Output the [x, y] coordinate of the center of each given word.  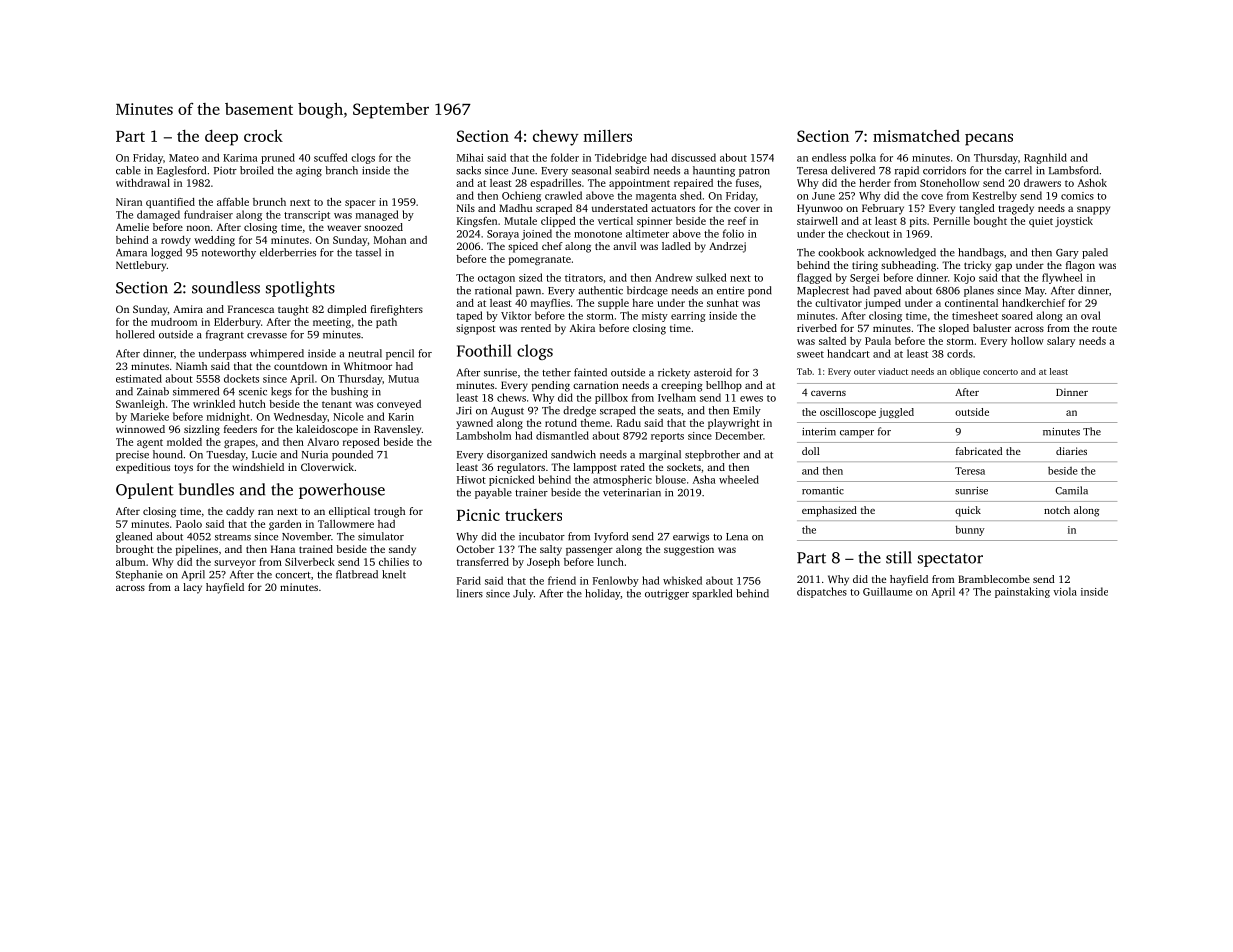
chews [511, 397]
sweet [810, 354]
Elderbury [237, 323]
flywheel [1062, 278]
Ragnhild [1045, 158]
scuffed [331, 157]
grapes [239, 444]
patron [754, 172]
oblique [965, 372]
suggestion [689, 550]
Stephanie [139, 575]
